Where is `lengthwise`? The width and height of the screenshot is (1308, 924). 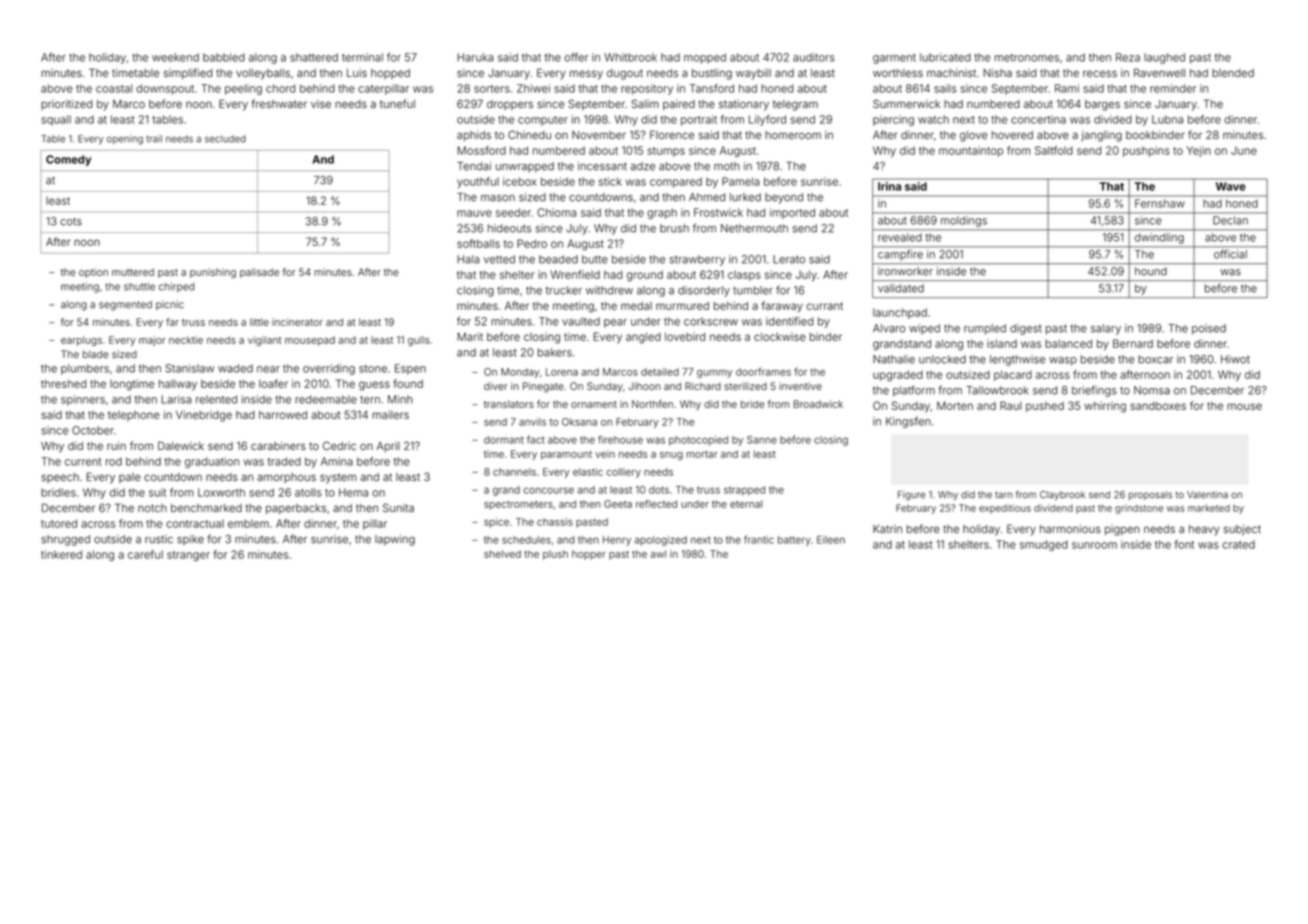
lengthwise is located at coordinates (1017, 360).
